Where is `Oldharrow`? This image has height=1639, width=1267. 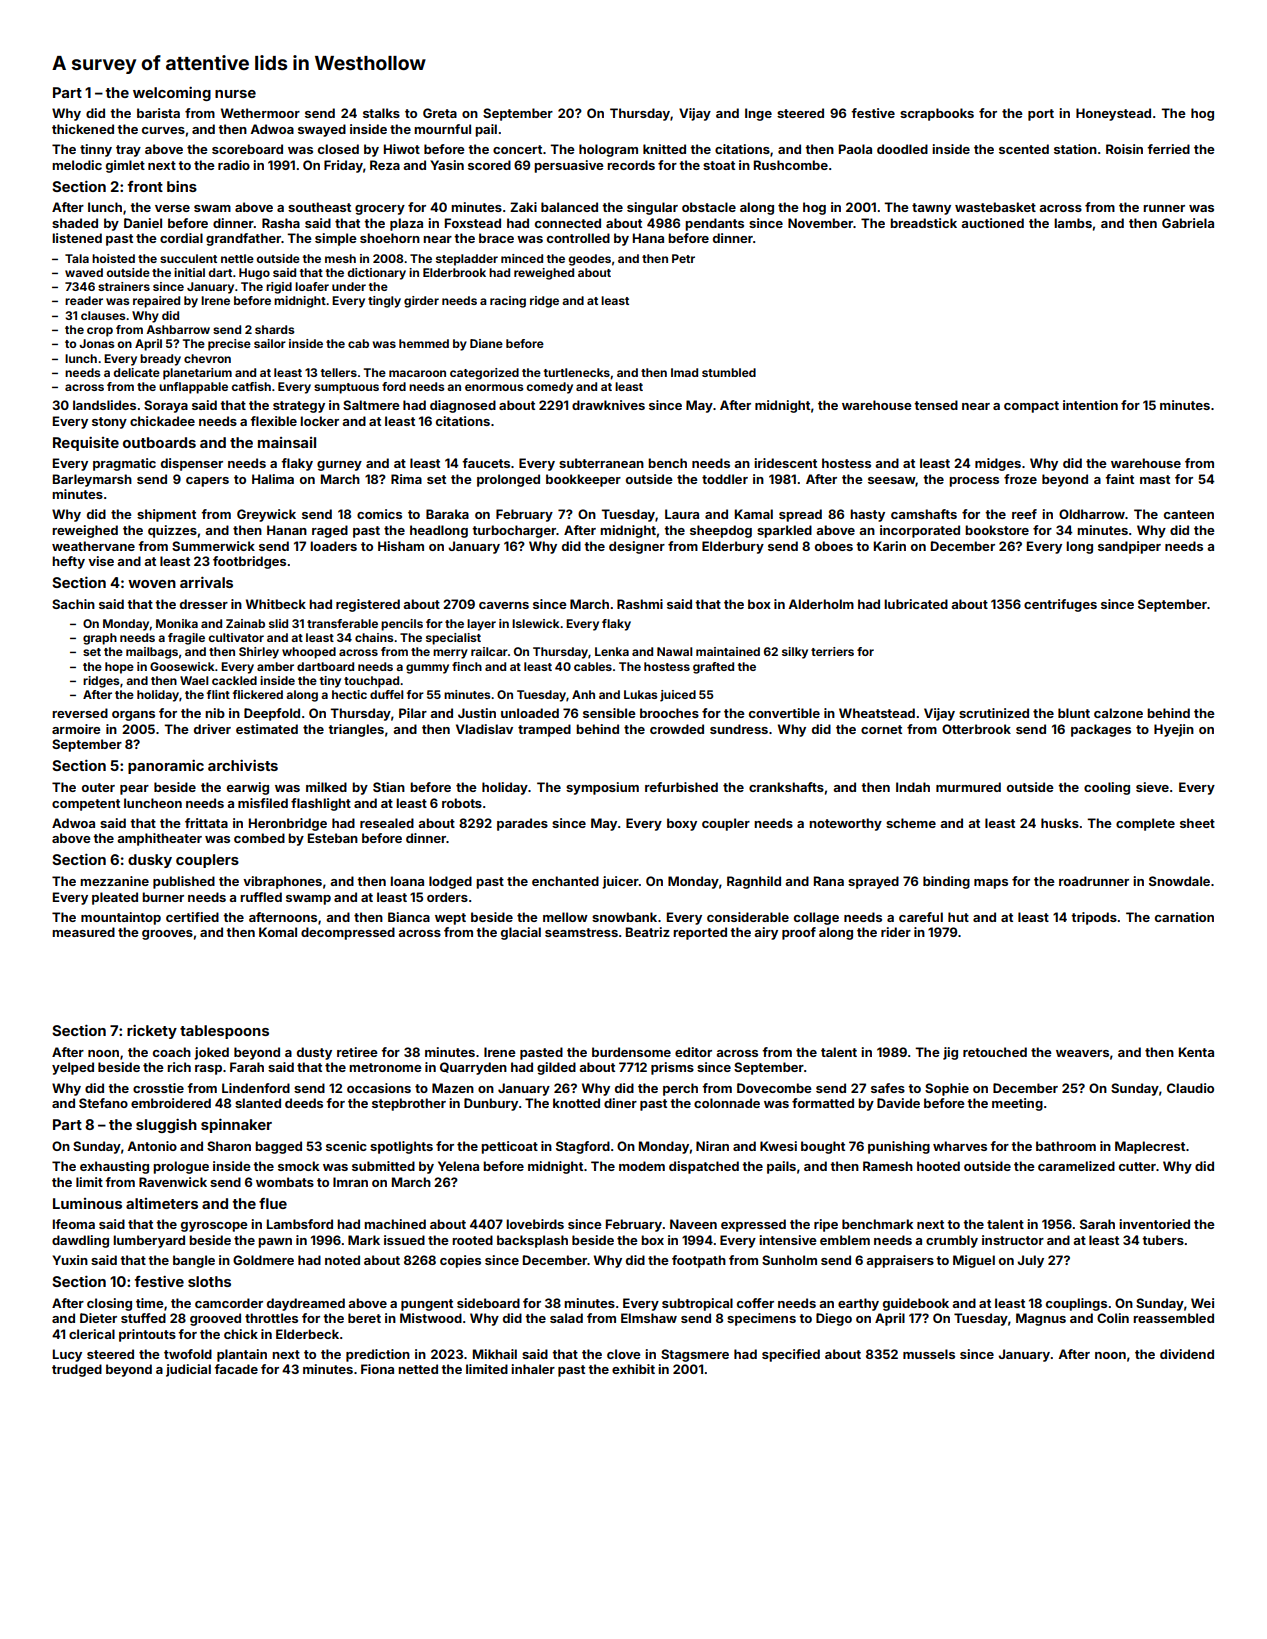 Oldharrow is located at coordinates (1092, 514).
